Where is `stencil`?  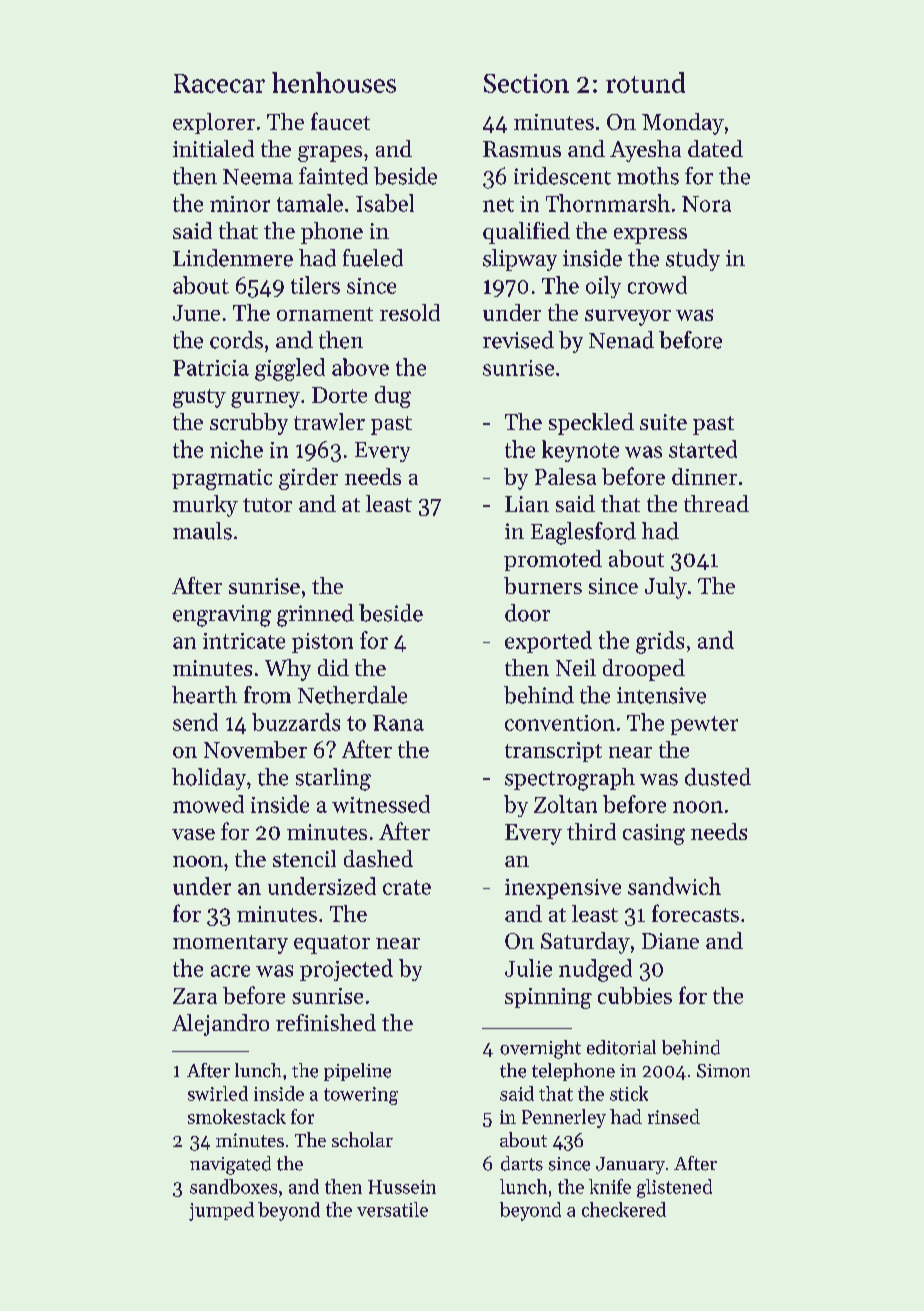
stencil is located at coordinates (304, 858).
